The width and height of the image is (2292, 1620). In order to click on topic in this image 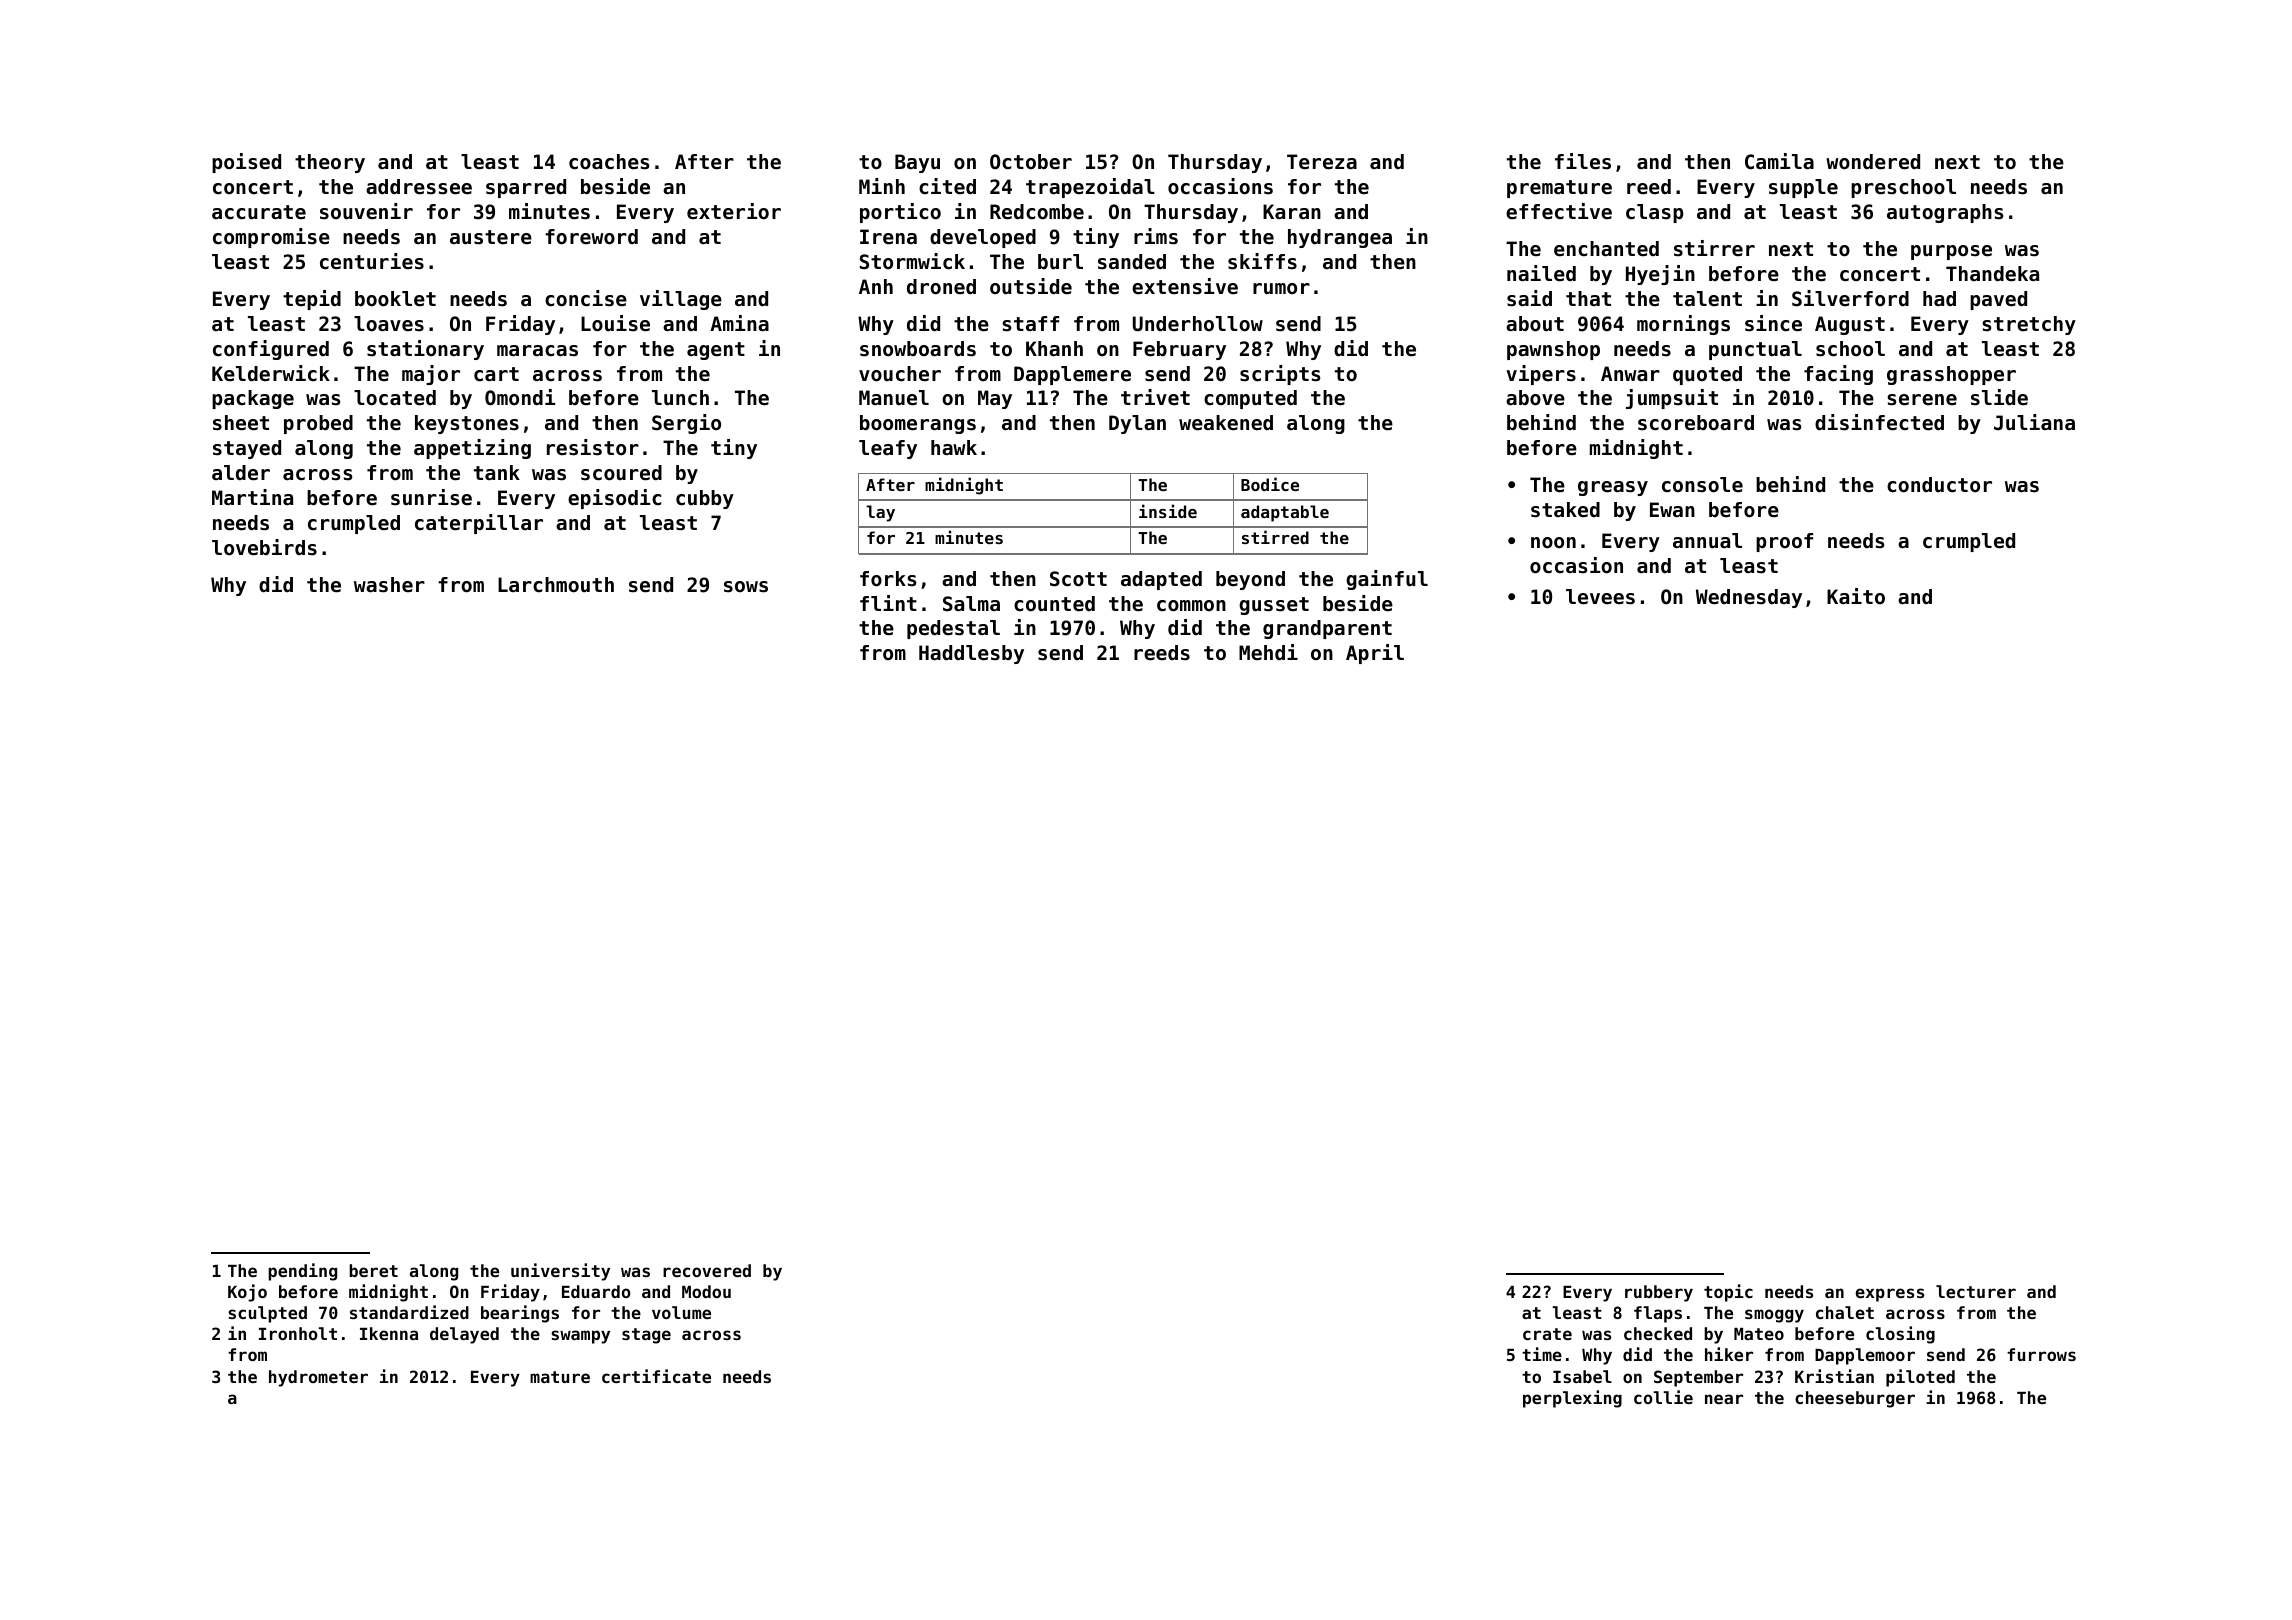, I will do `click(1728, 1293)`.
